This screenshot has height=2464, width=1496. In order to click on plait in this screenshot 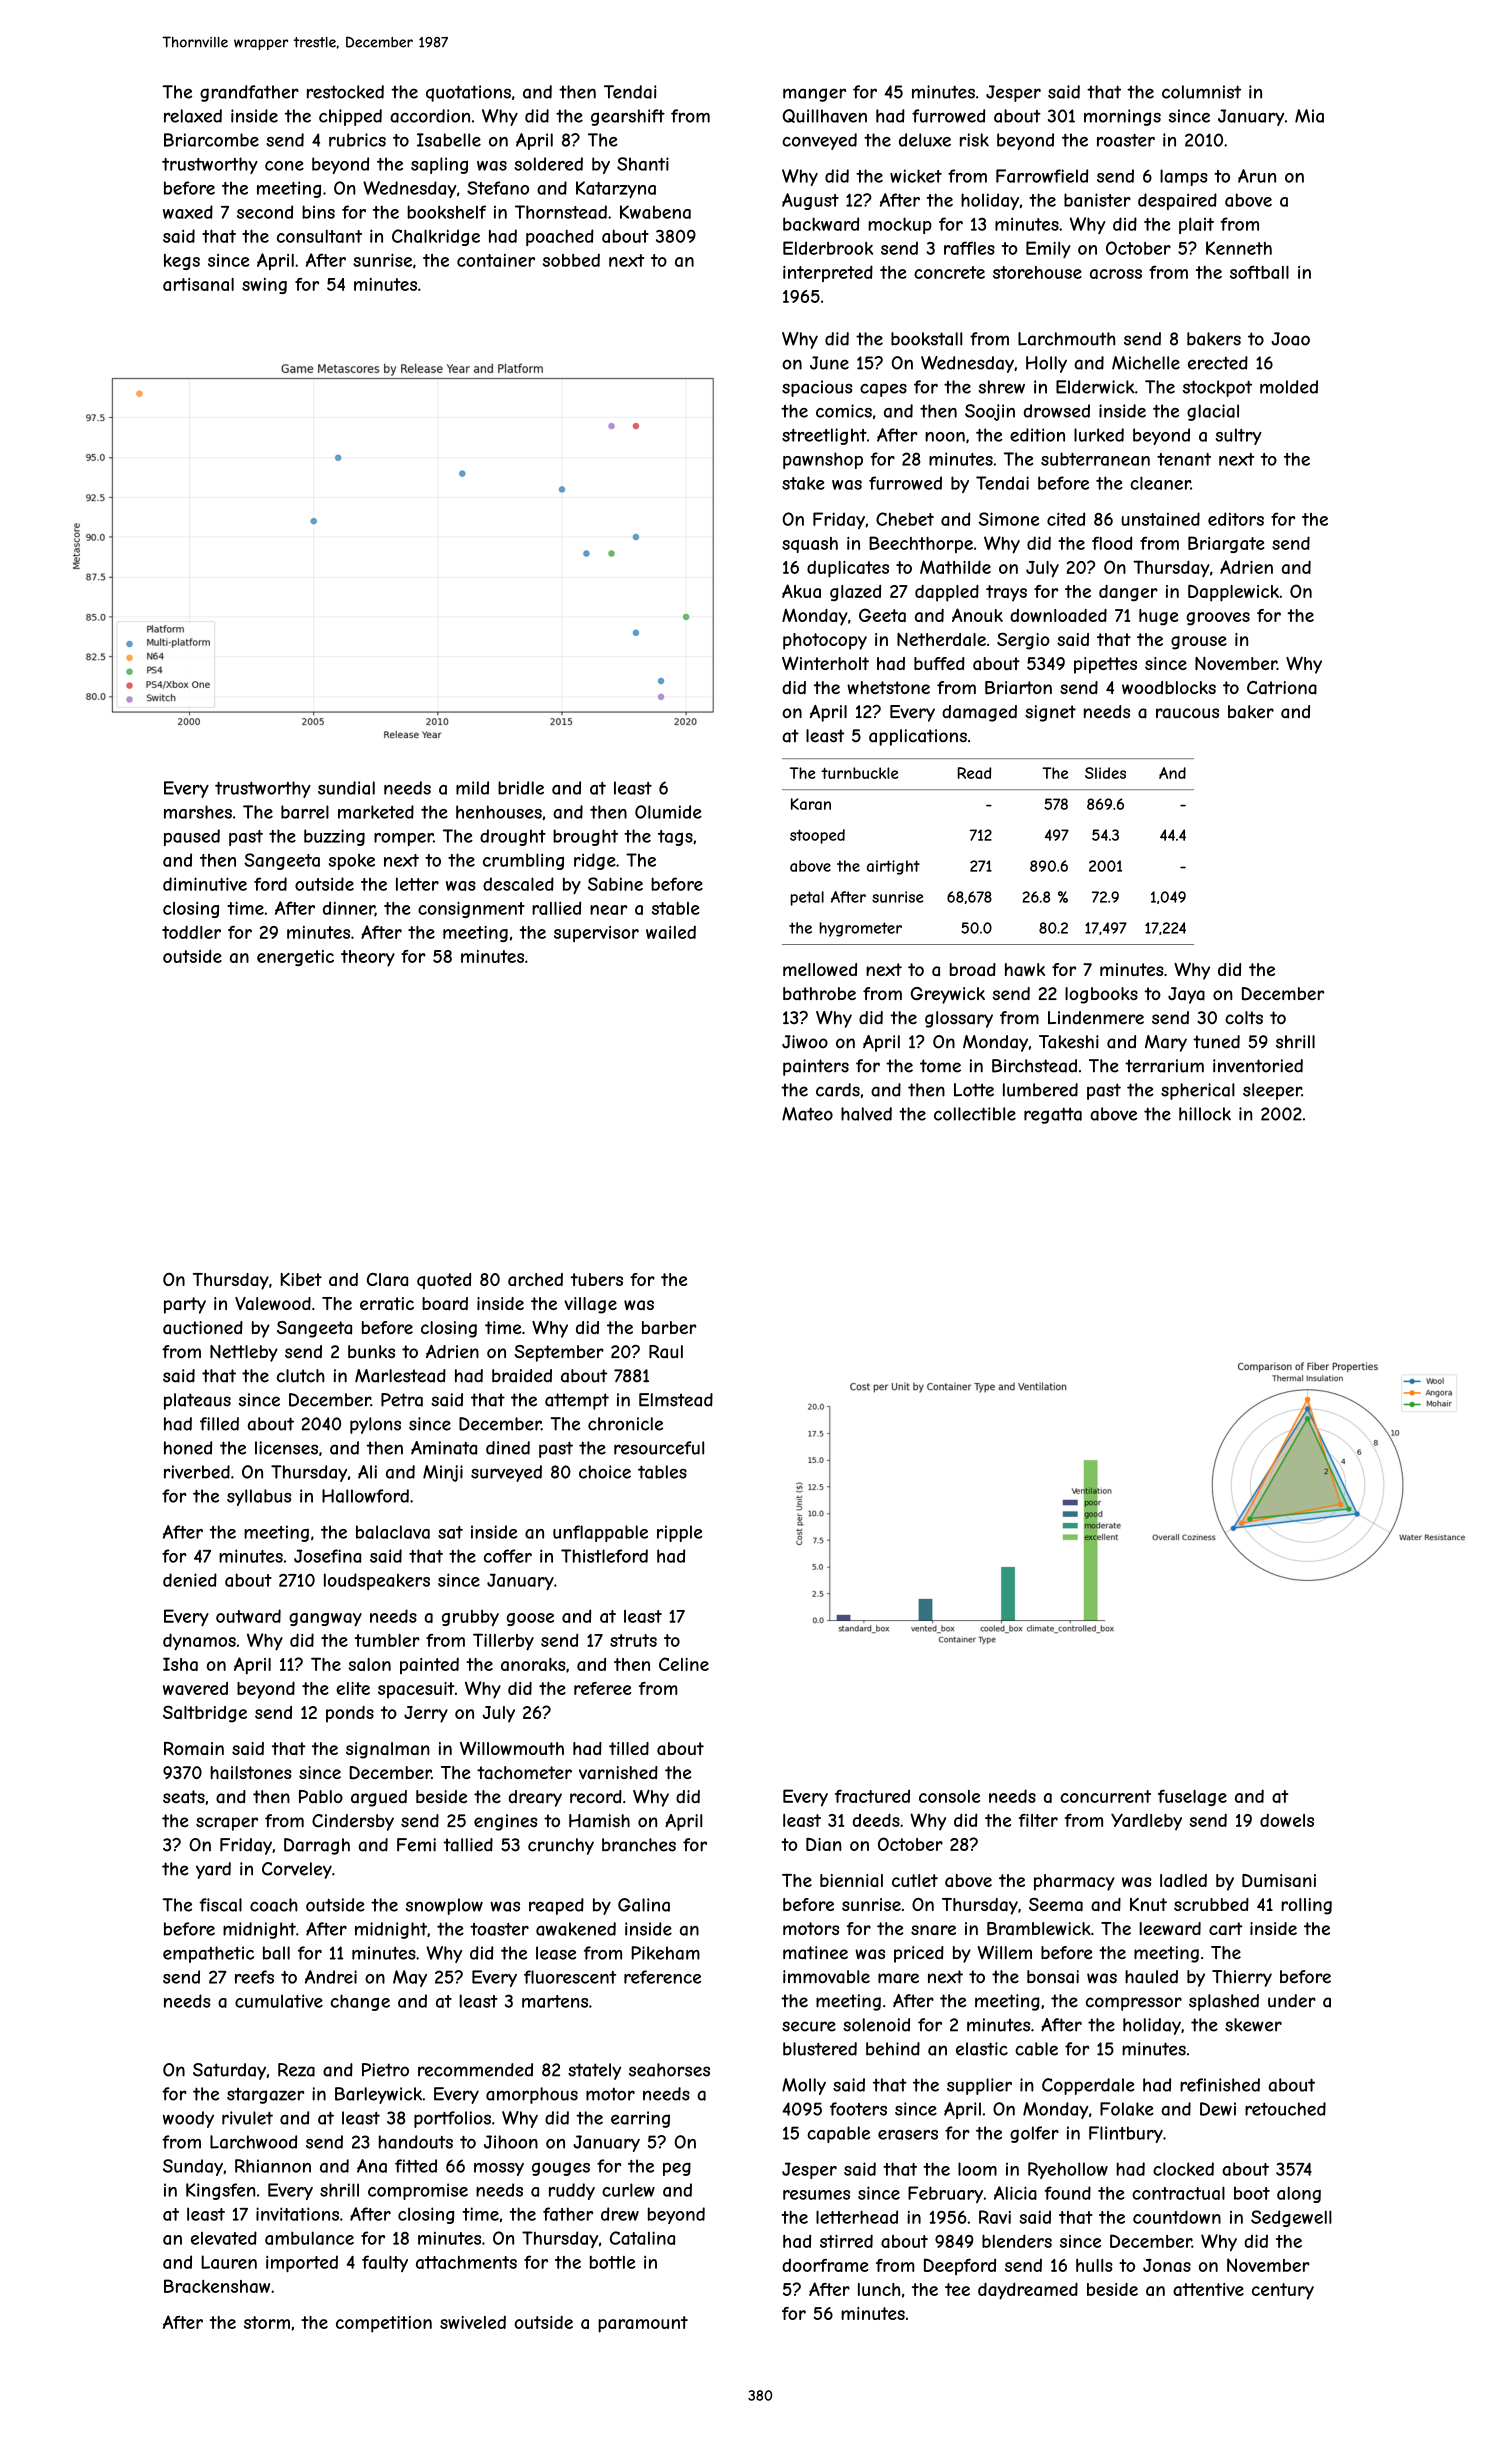, I will do `click(1196, 225)`.
